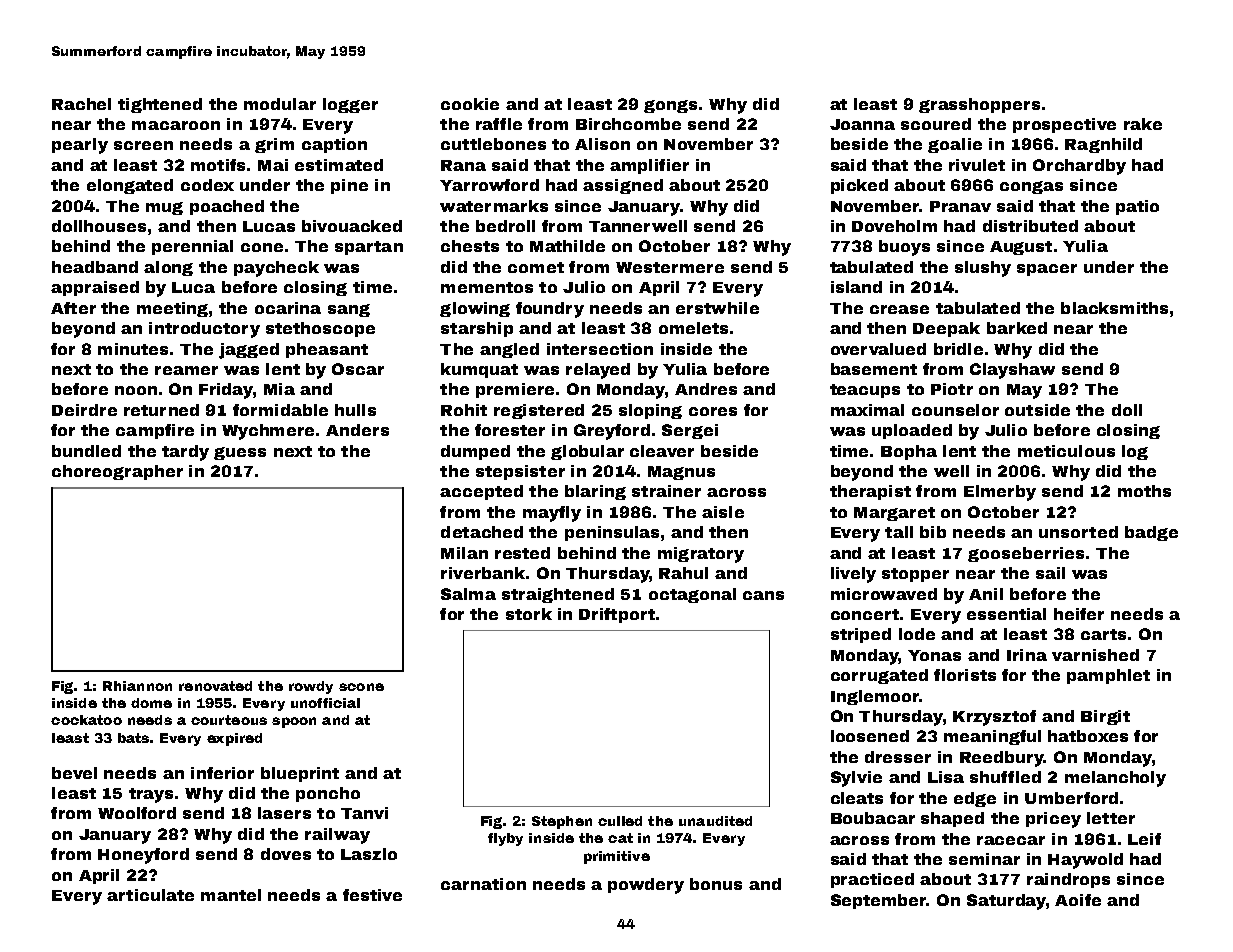 The image size is (1233, 952). I want to click on powdery, so click(646, 886).
